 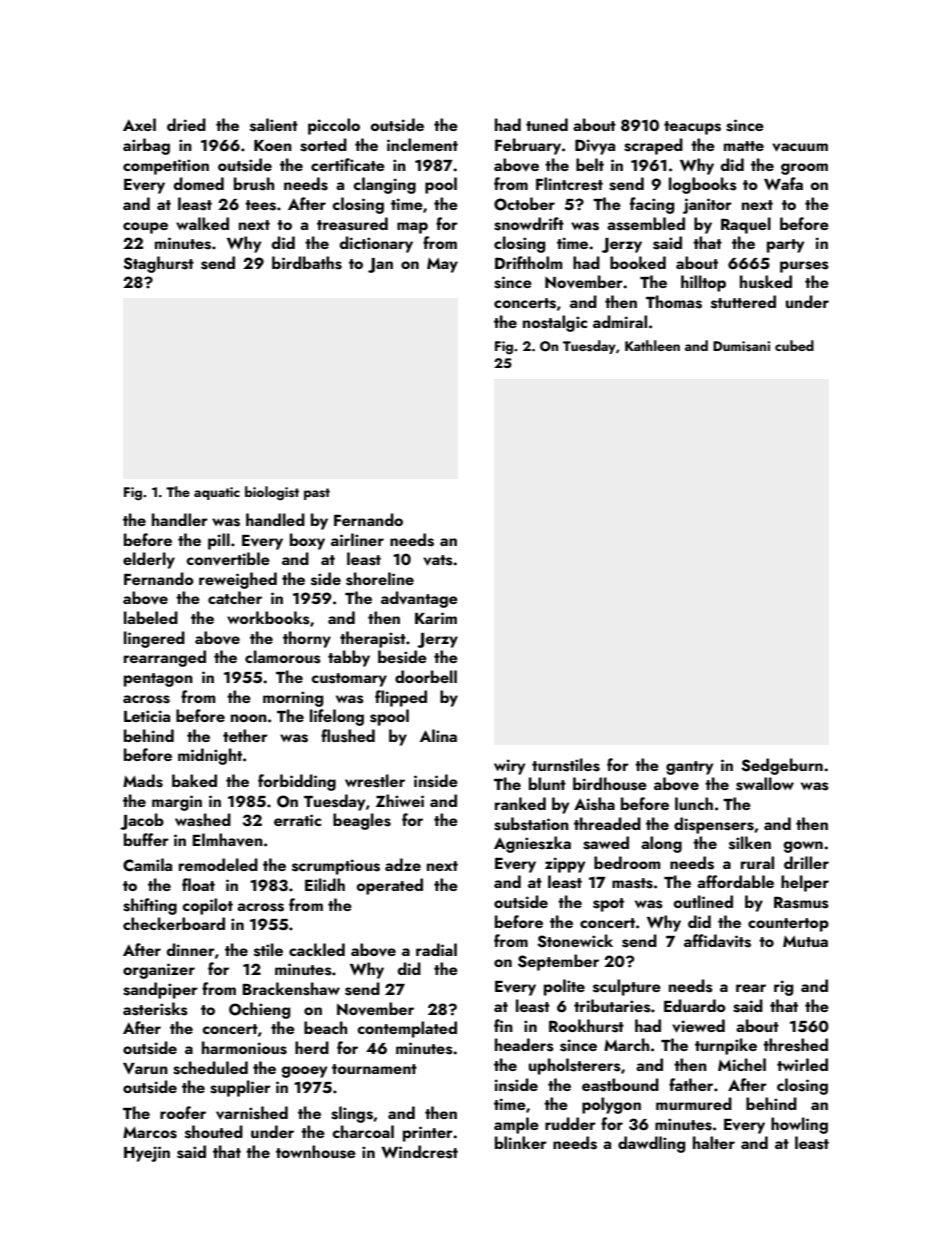 I want to click on rural, so click(x=757, y=862).
